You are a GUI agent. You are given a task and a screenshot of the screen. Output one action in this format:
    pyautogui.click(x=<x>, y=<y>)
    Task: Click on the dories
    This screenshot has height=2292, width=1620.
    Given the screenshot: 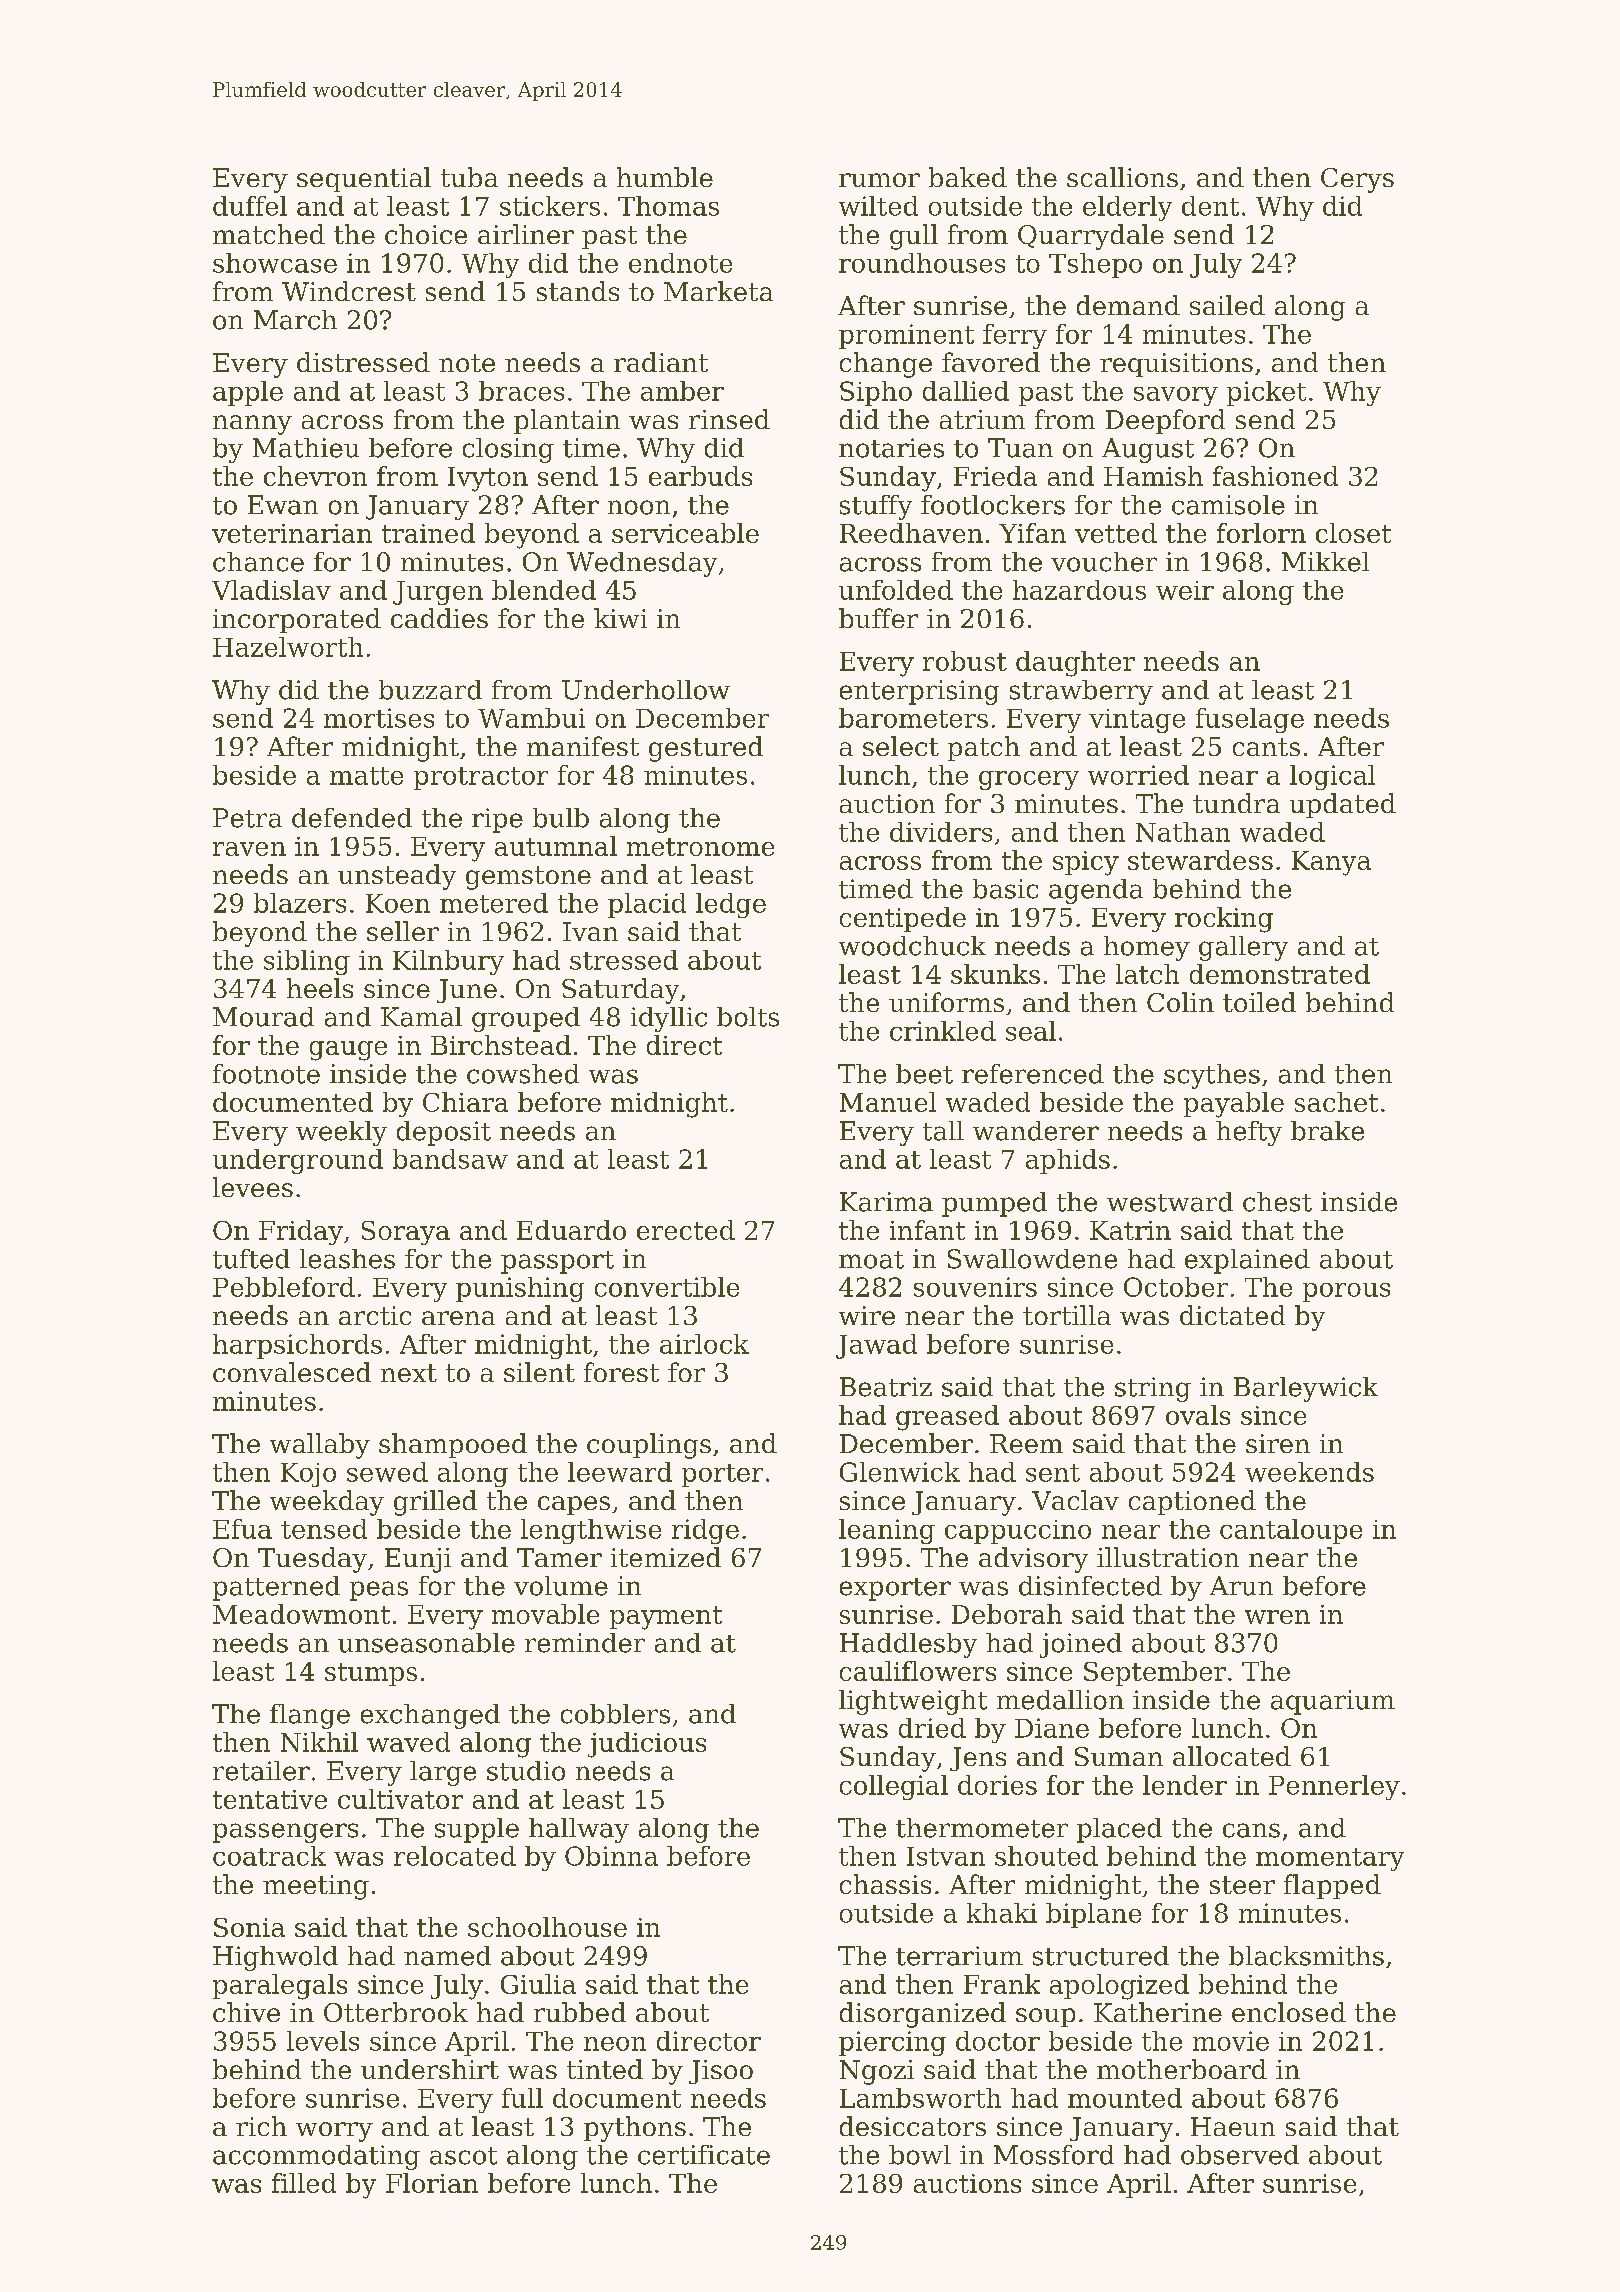 What is the action you would take?
    pyautogui.click(x=997, y=1785)
